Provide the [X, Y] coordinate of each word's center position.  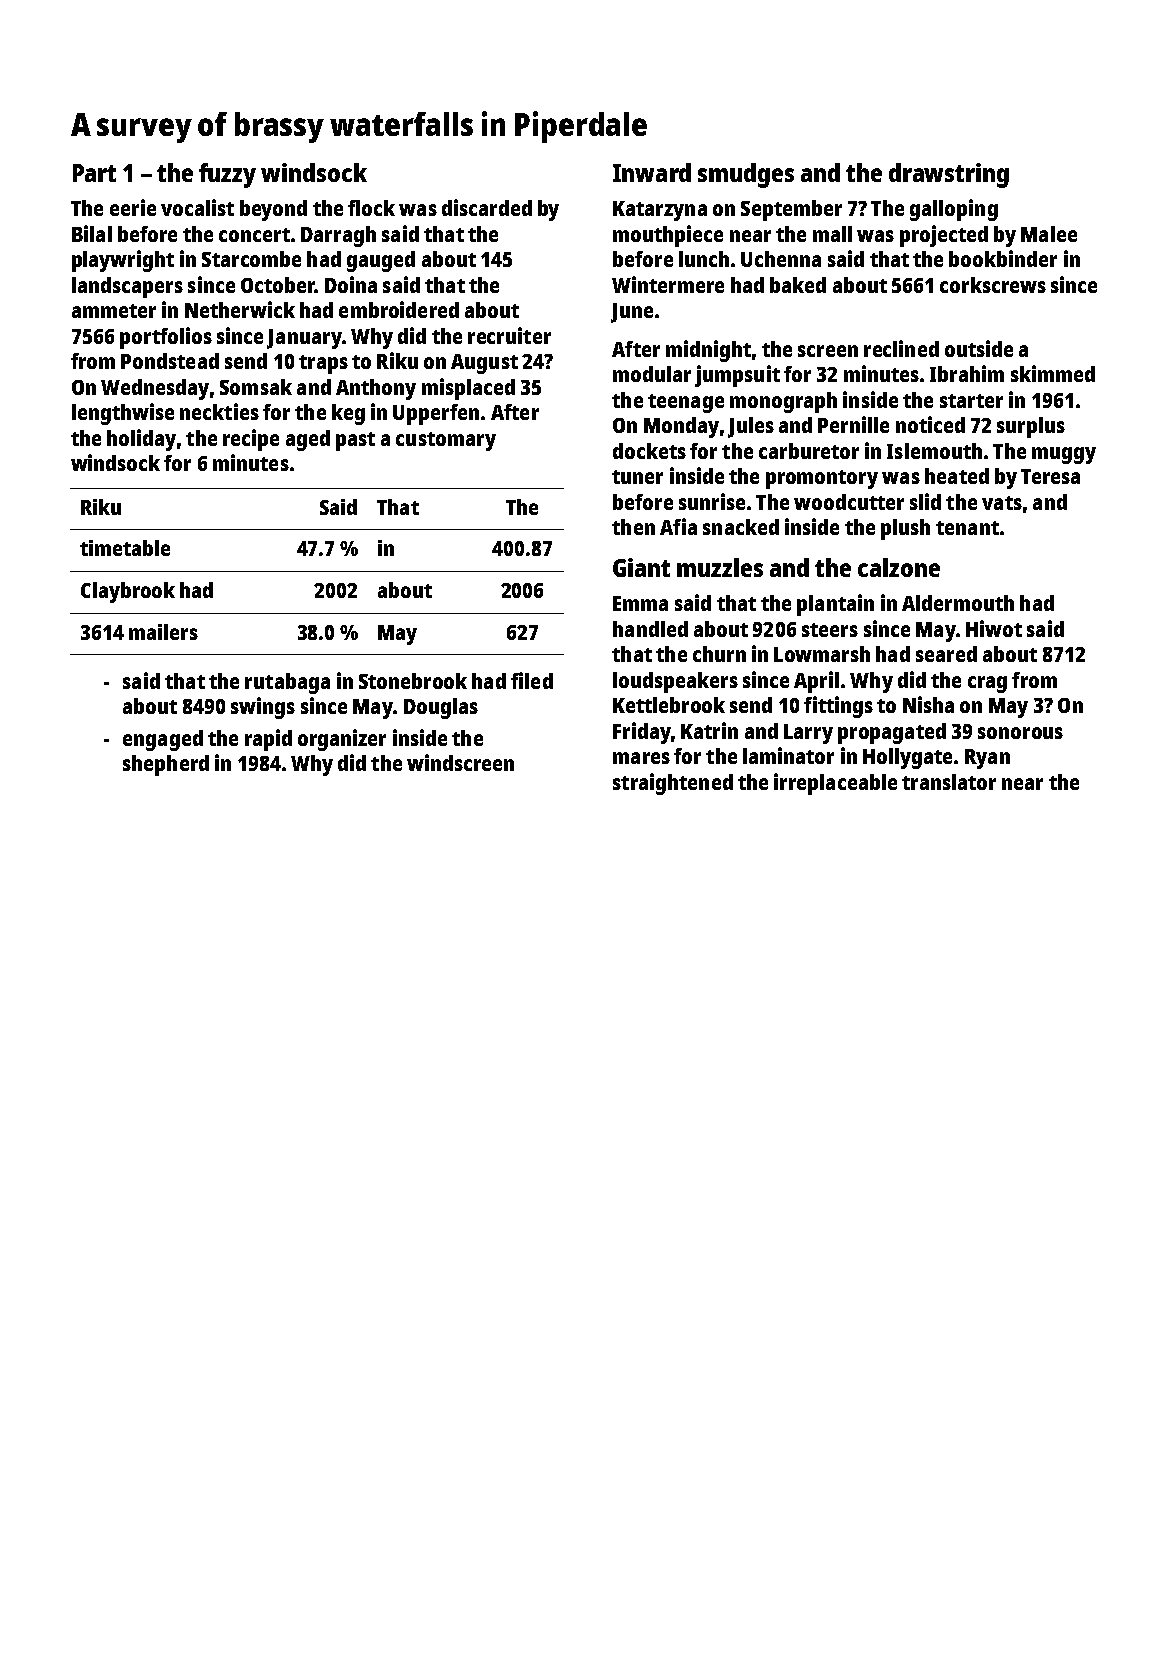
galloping [954, 210]
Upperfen [436, 414]
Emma [640, 603]
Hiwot [994, 628]
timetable [125, 548]
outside [979, 348]
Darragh [338, 236]
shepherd [166, 765]
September [791, 210]
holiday [141, 440]
